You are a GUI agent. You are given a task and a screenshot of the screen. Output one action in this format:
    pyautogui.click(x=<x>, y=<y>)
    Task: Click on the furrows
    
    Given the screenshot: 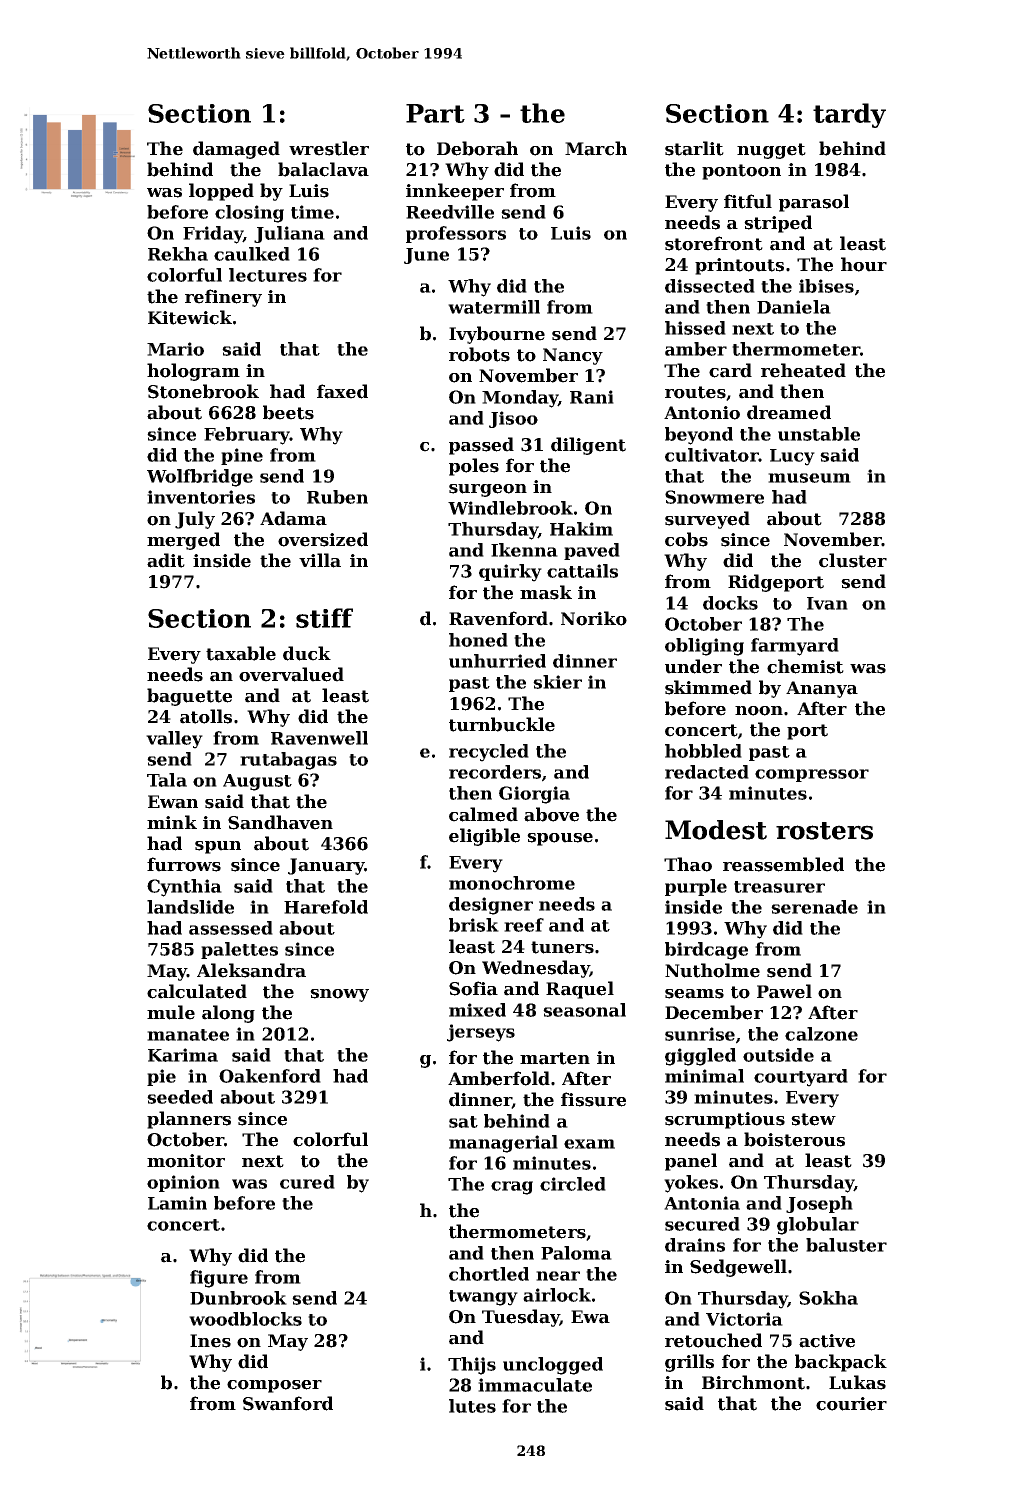 What is the action you would take?
    pyautogui.click(x=184, y=864)
